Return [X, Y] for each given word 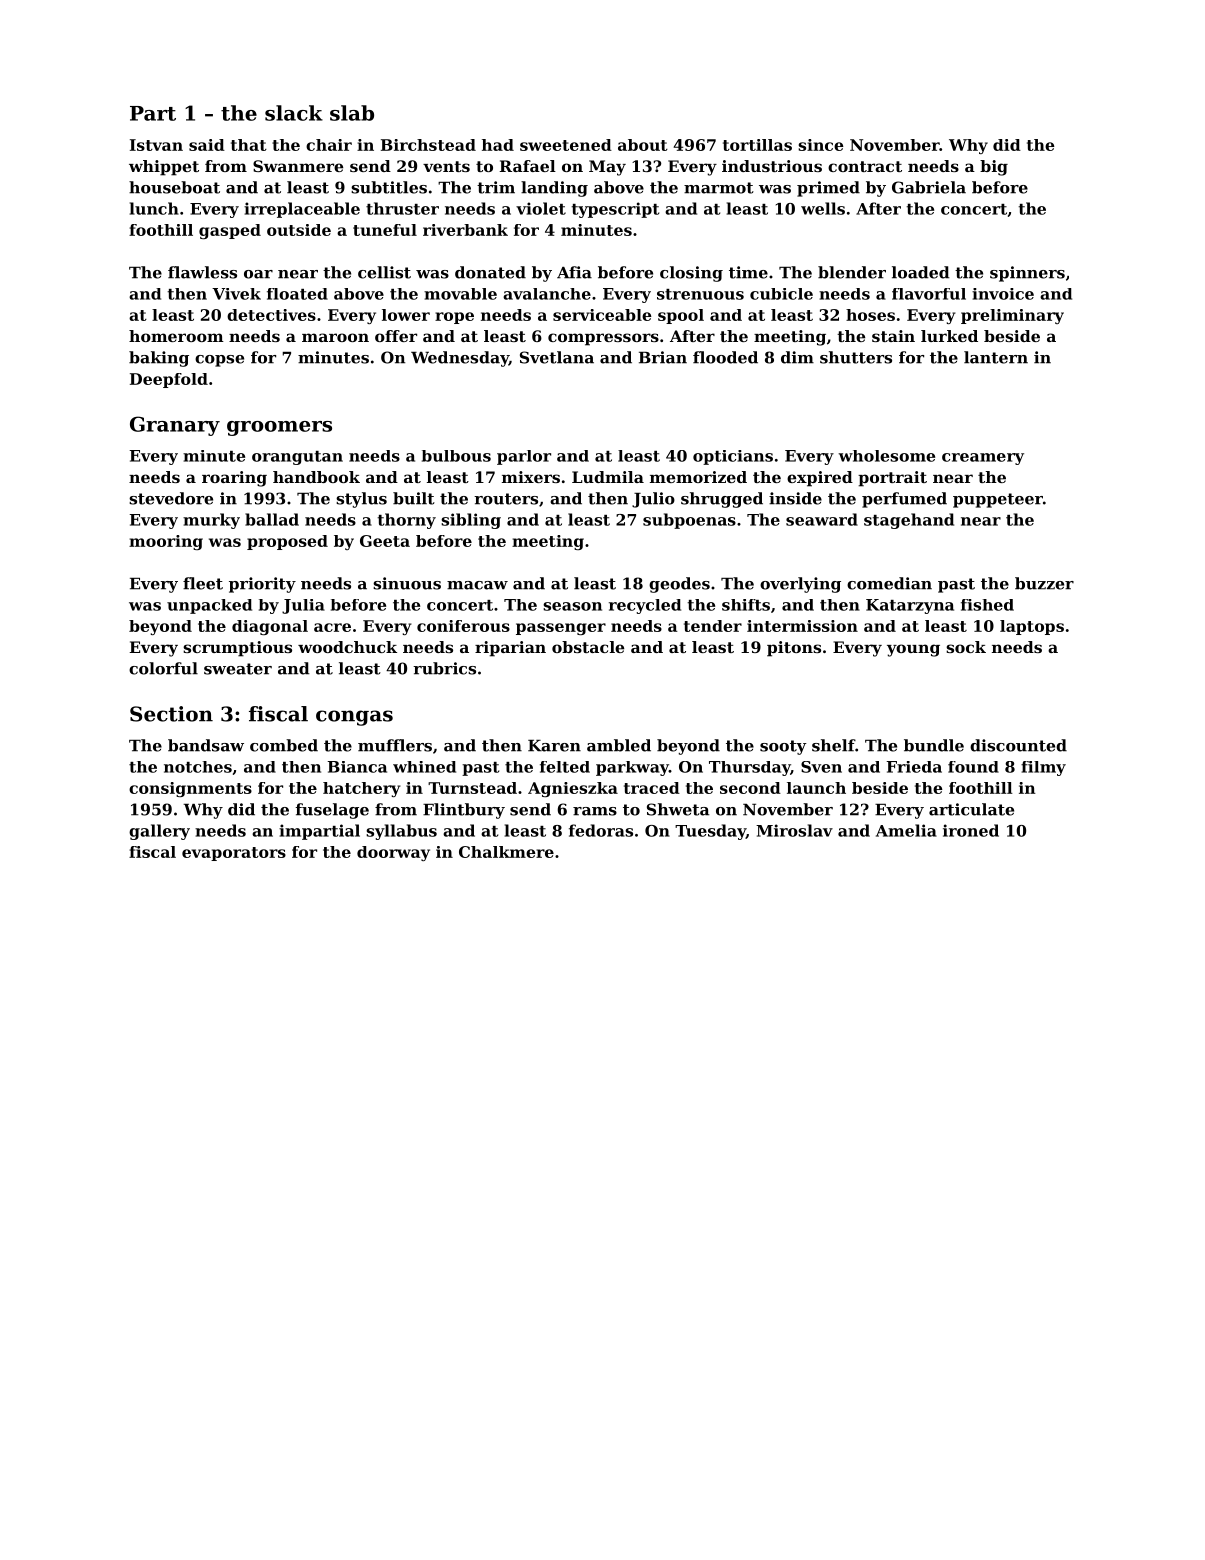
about [643, 145]
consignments [190, 789]
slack [294, 113]
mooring [166, 542]
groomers [279, 428]
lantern [996, 357]
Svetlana [557, 357]
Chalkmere [506, 852]
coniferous [463, 626]
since [821, 145]
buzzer [1044, 583]
